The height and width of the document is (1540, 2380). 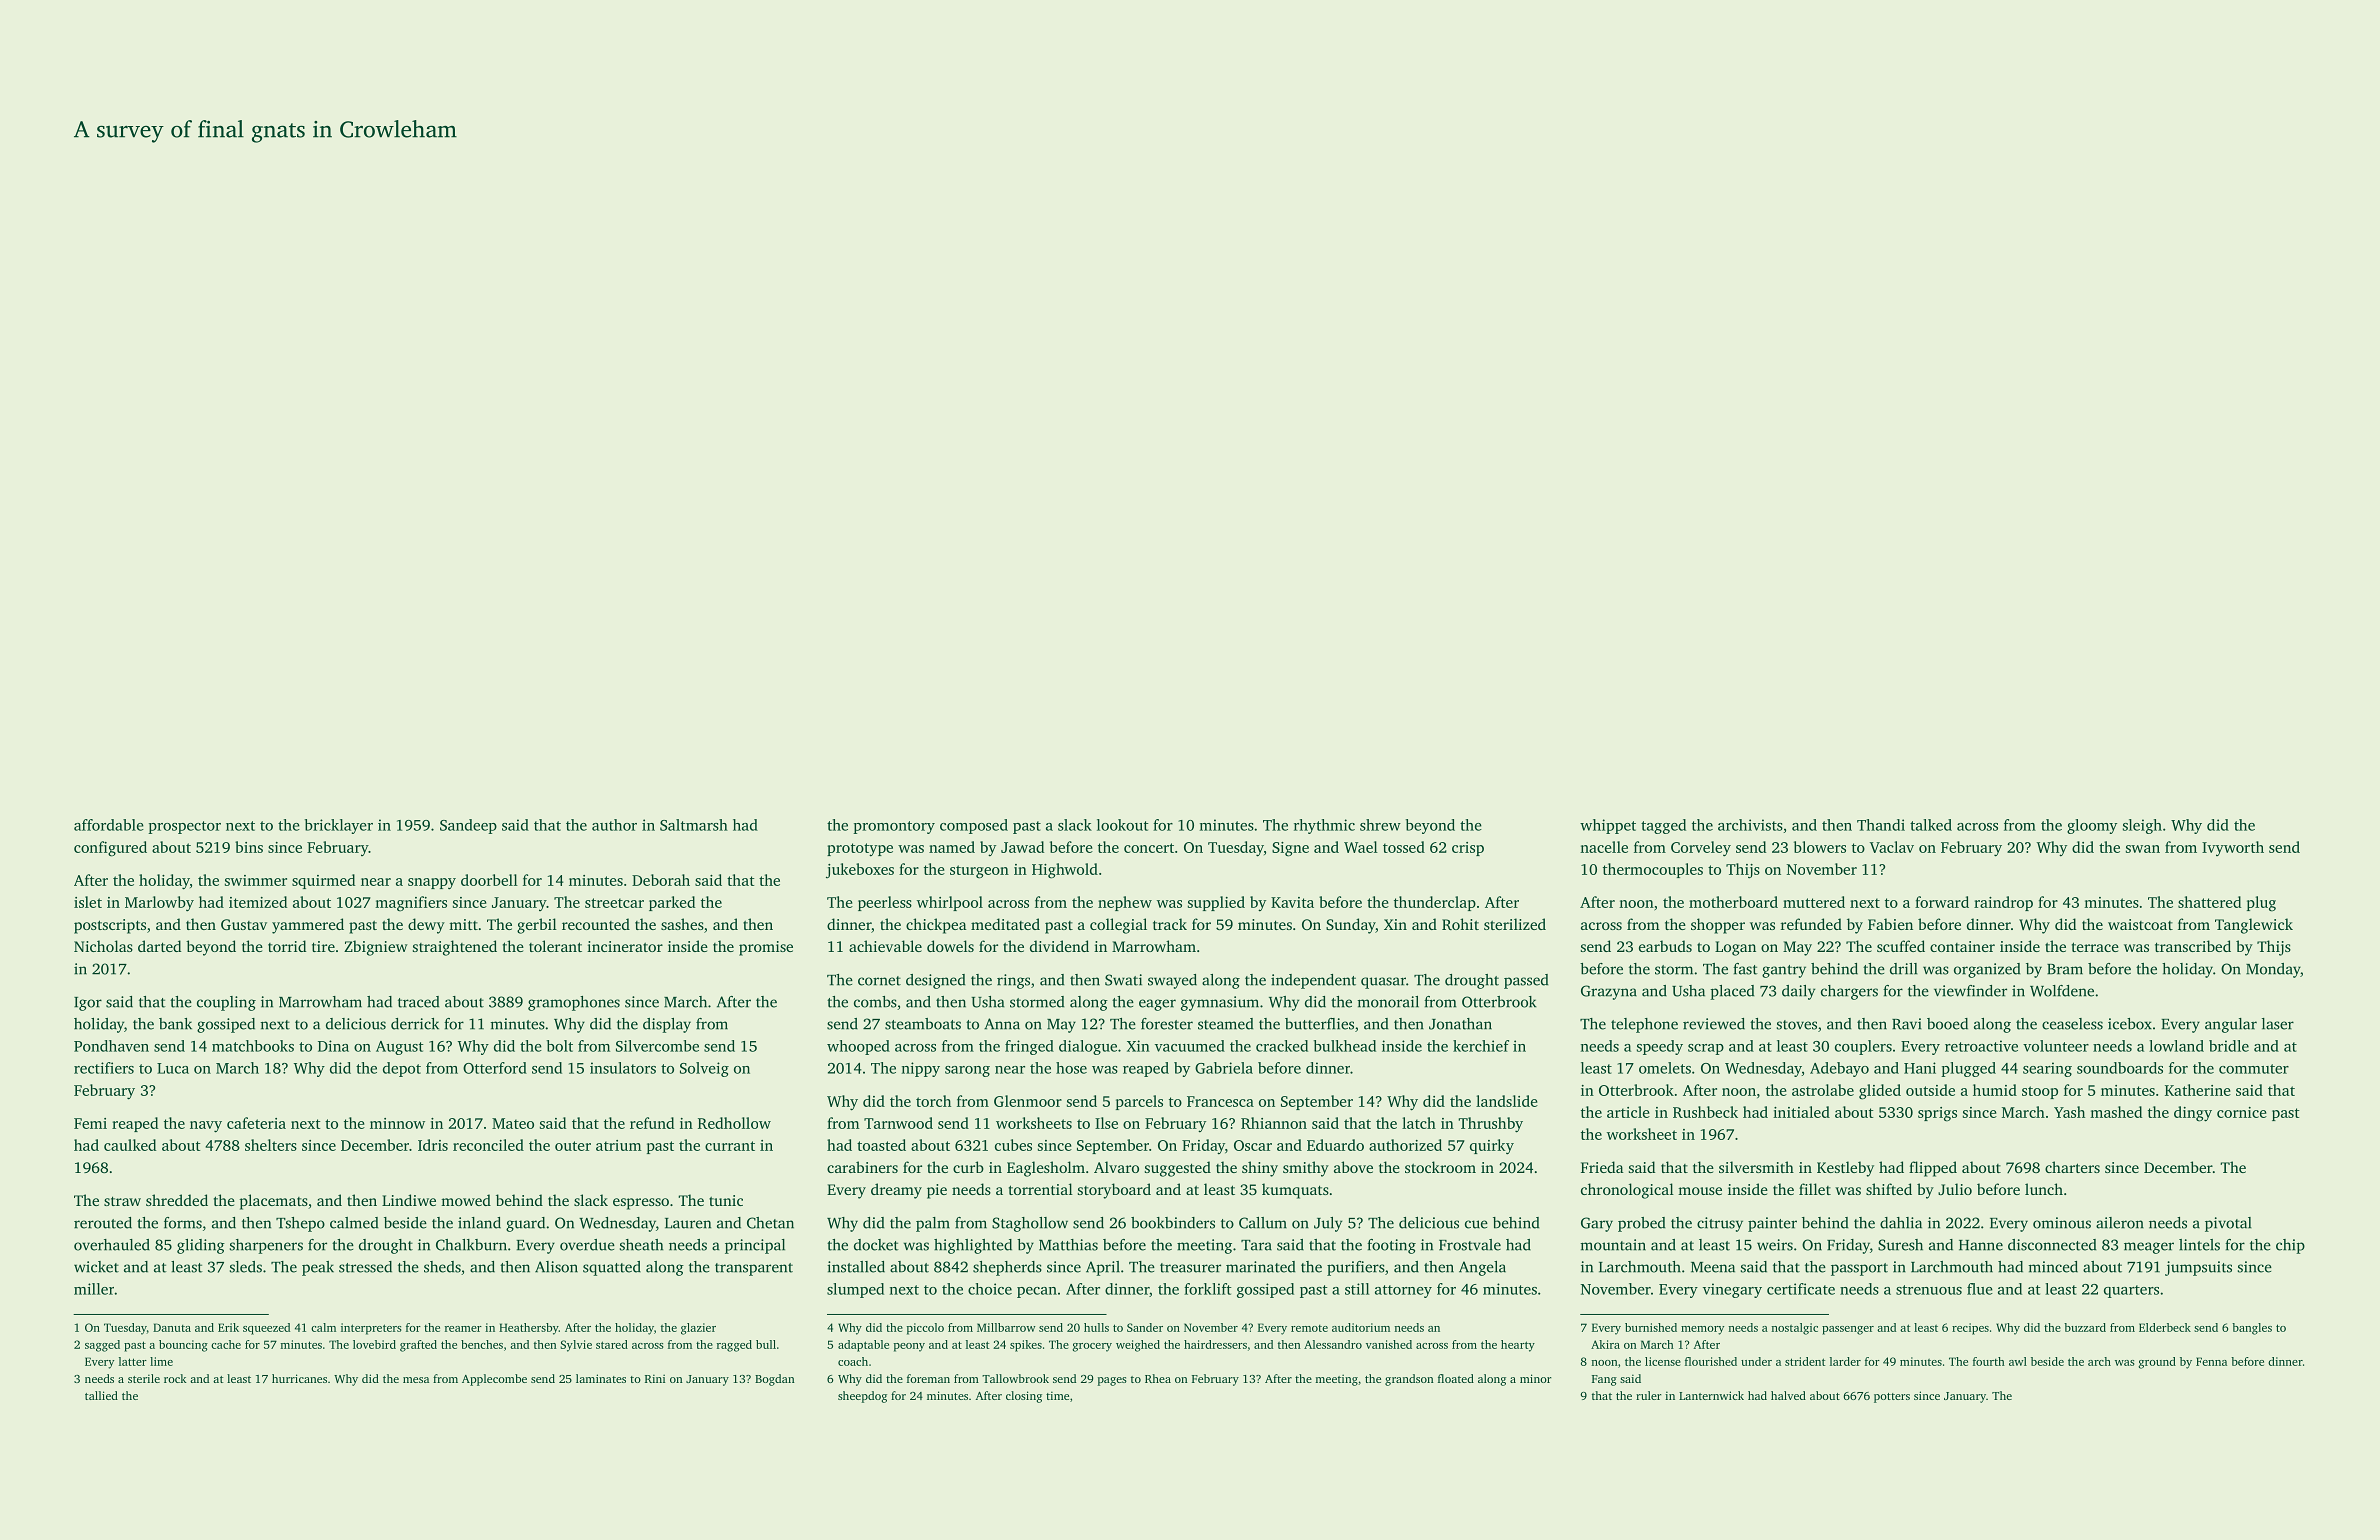 What do you see at coordinates (1306, 1169) in the document?
I see `smithy` at bounding box center [1306, 1169].
